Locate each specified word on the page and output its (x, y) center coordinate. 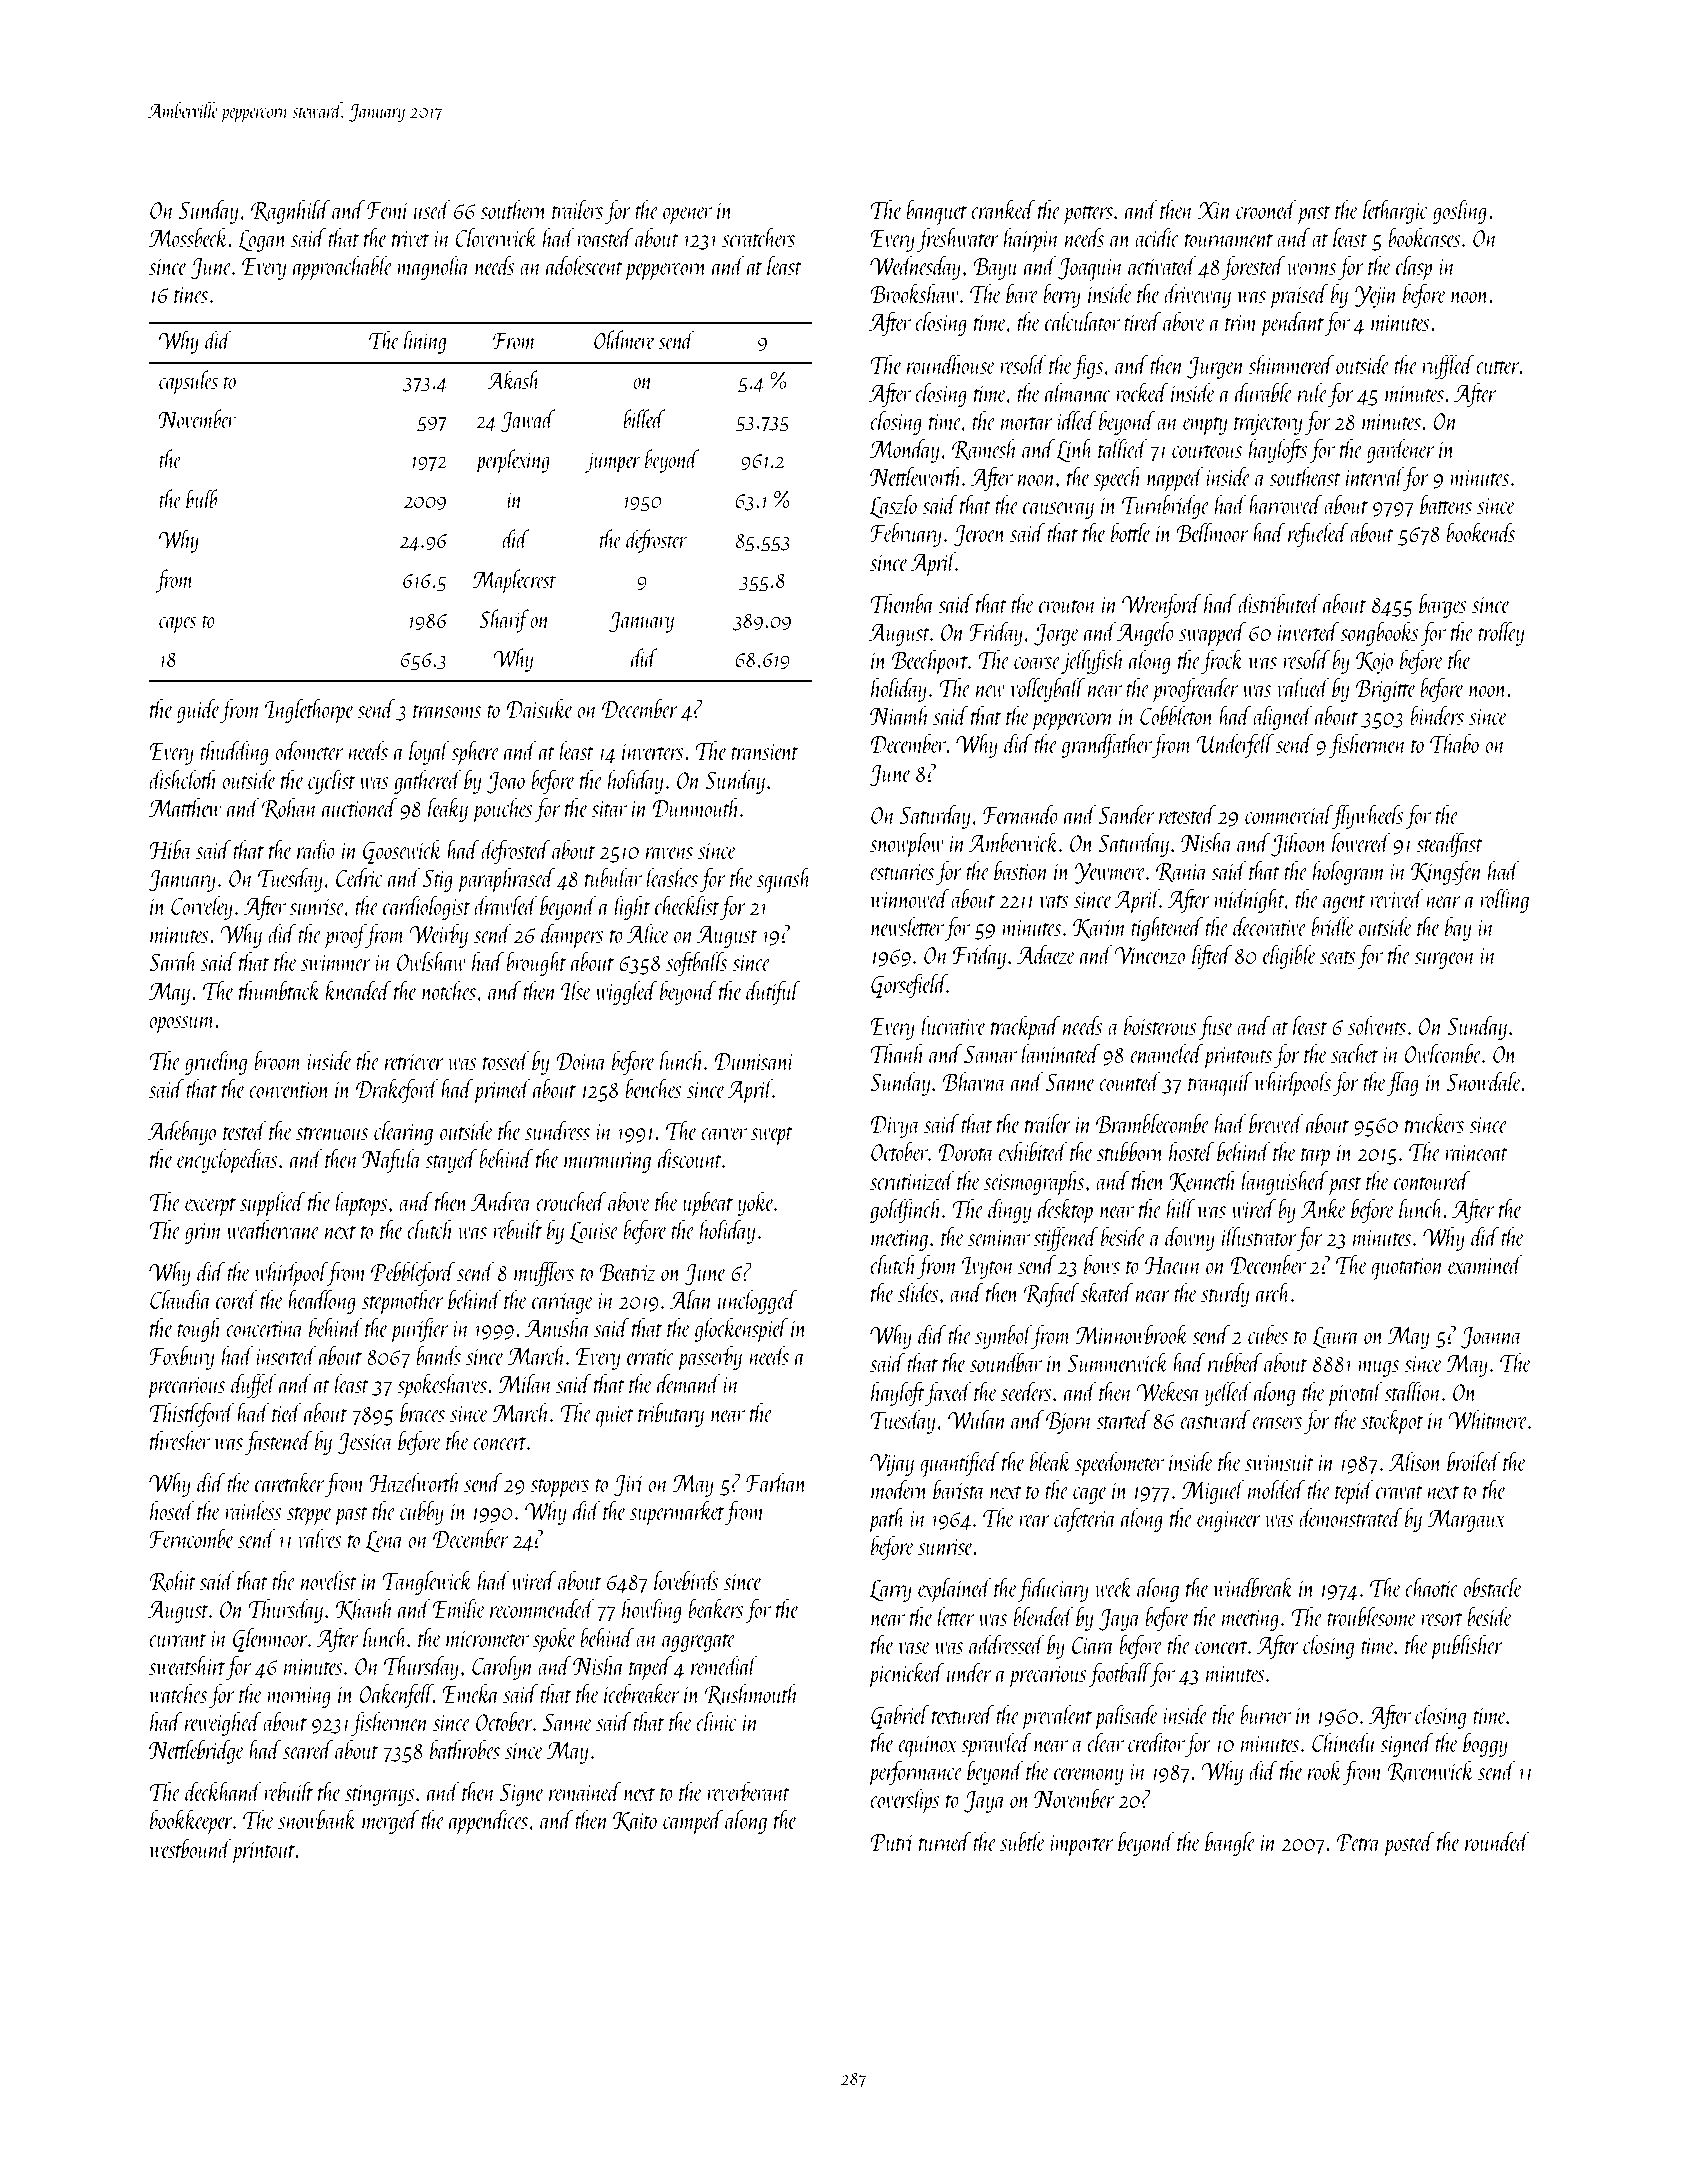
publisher (1466, 1647)
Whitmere (1488, 1419)
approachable (343, 268)
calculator (1082, 321)
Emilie (459, 1608)
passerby (709, 1358)
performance (915, 1773)
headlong (322, 1301)
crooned (1266, 209)
